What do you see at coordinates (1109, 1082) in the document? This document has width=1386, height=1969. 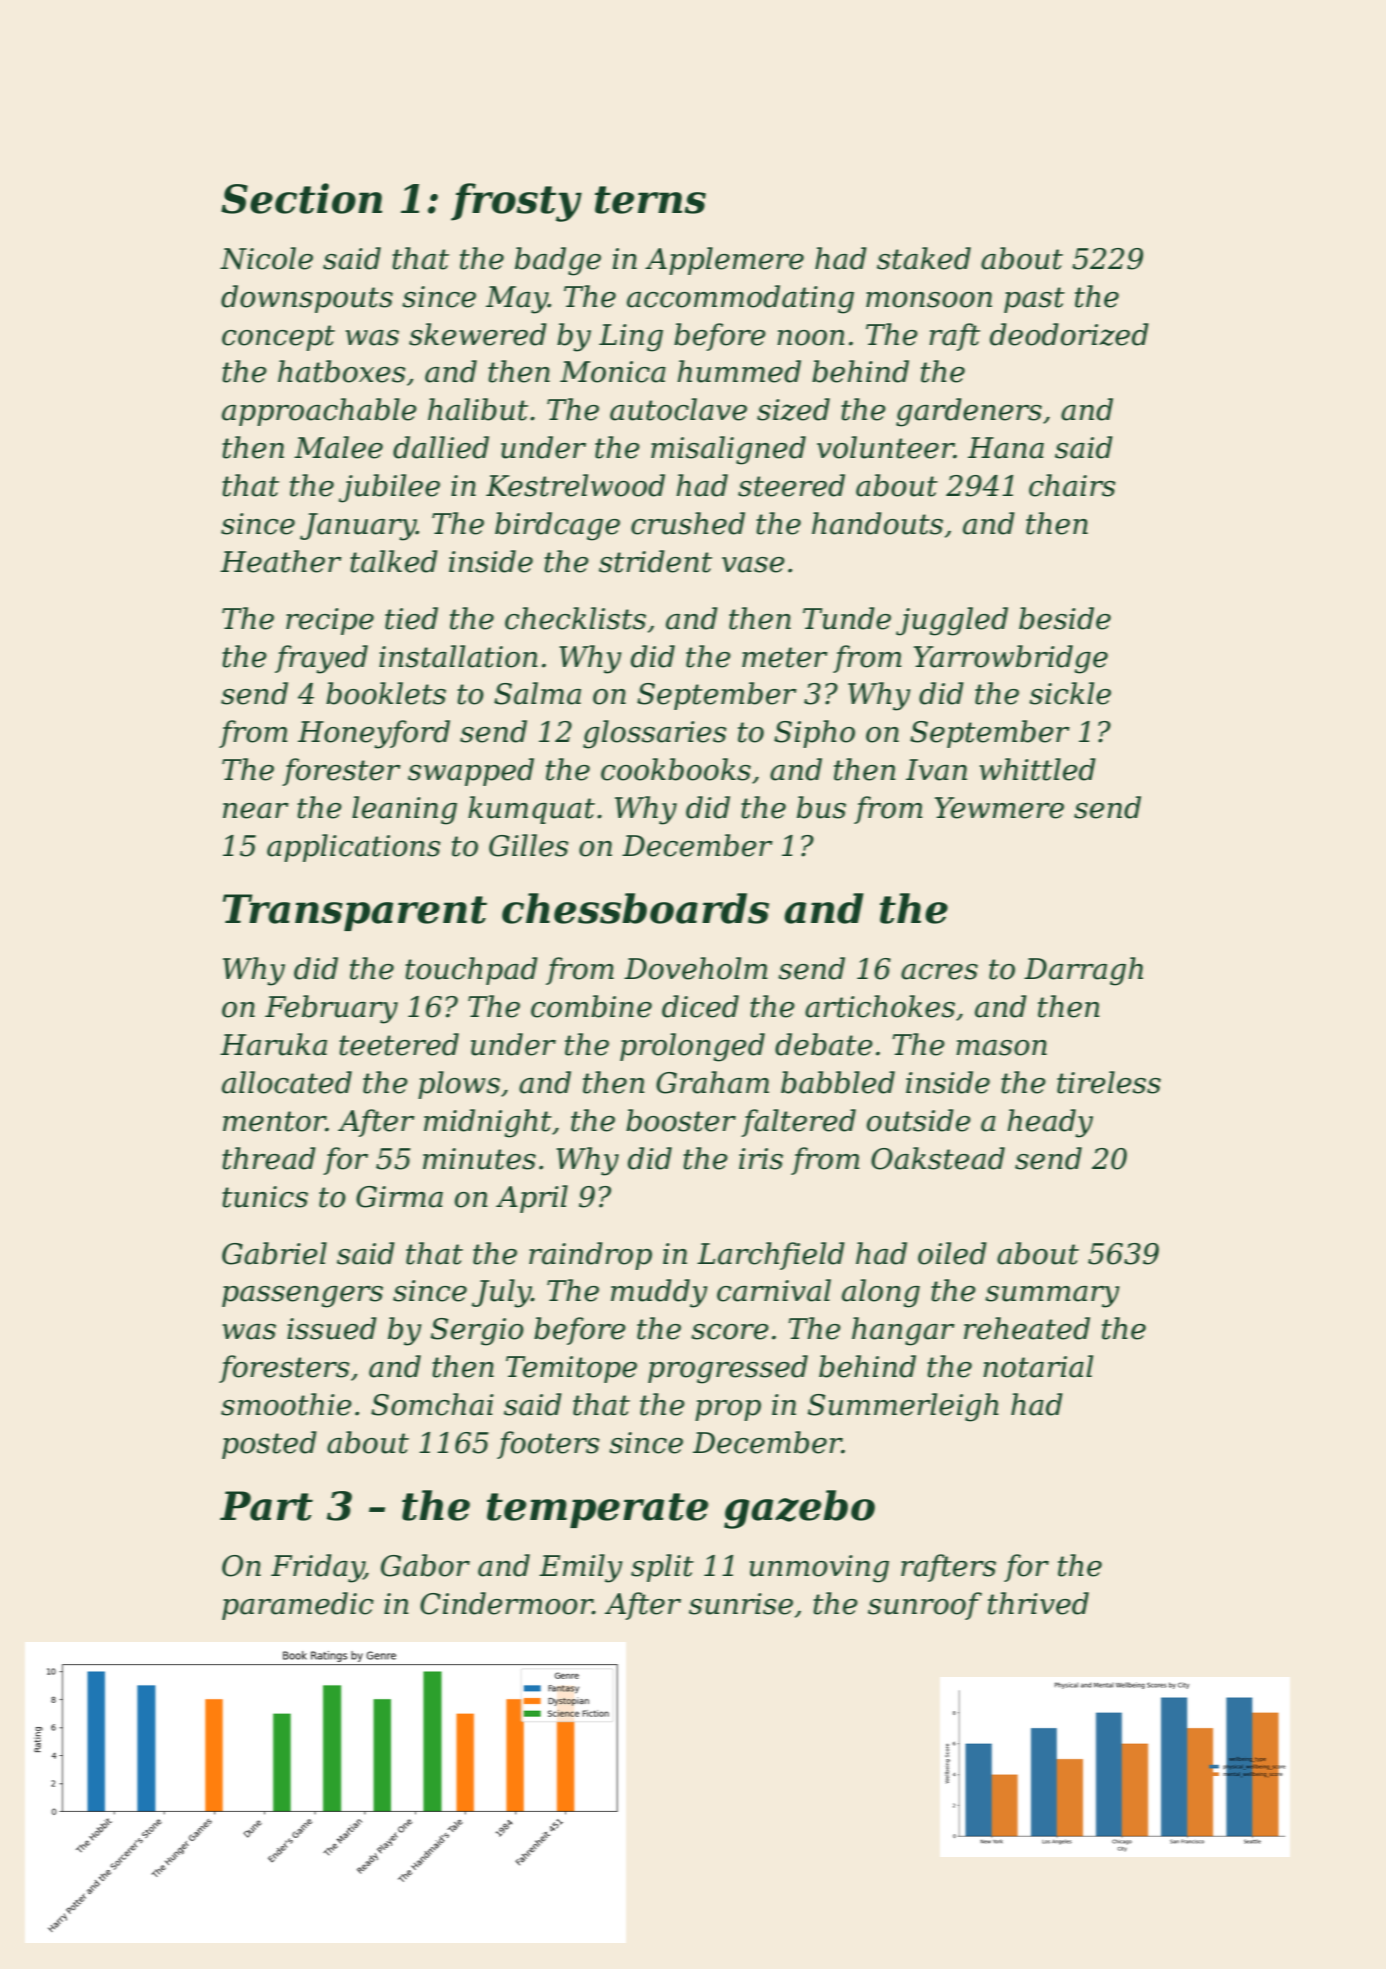 I see `tireless` at bounding box center [1109, 1082].
